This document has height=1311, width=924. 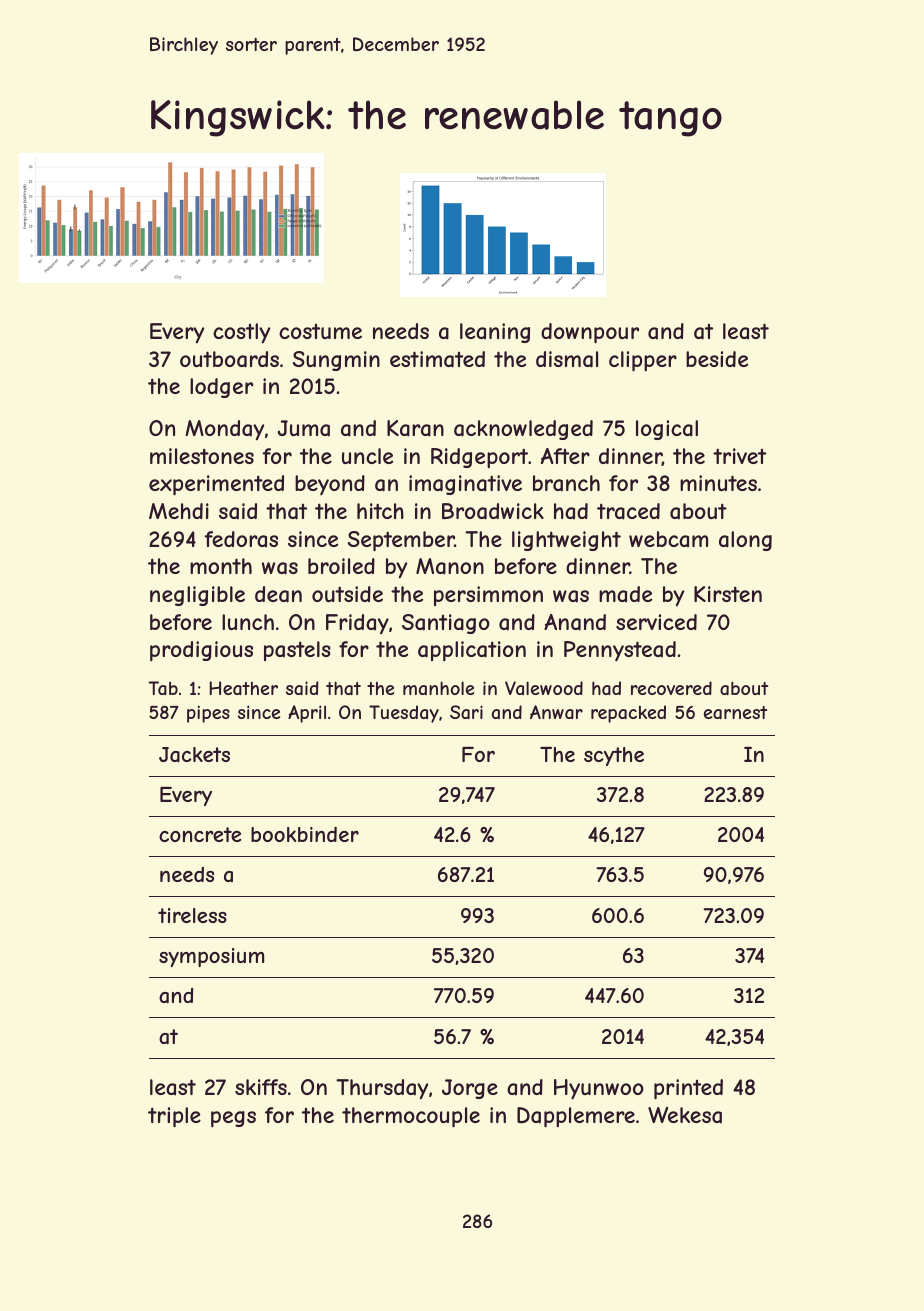 What do you see at coordinates (241, 333) in the document?
I see `costly` at bounding box center [241, 333].
